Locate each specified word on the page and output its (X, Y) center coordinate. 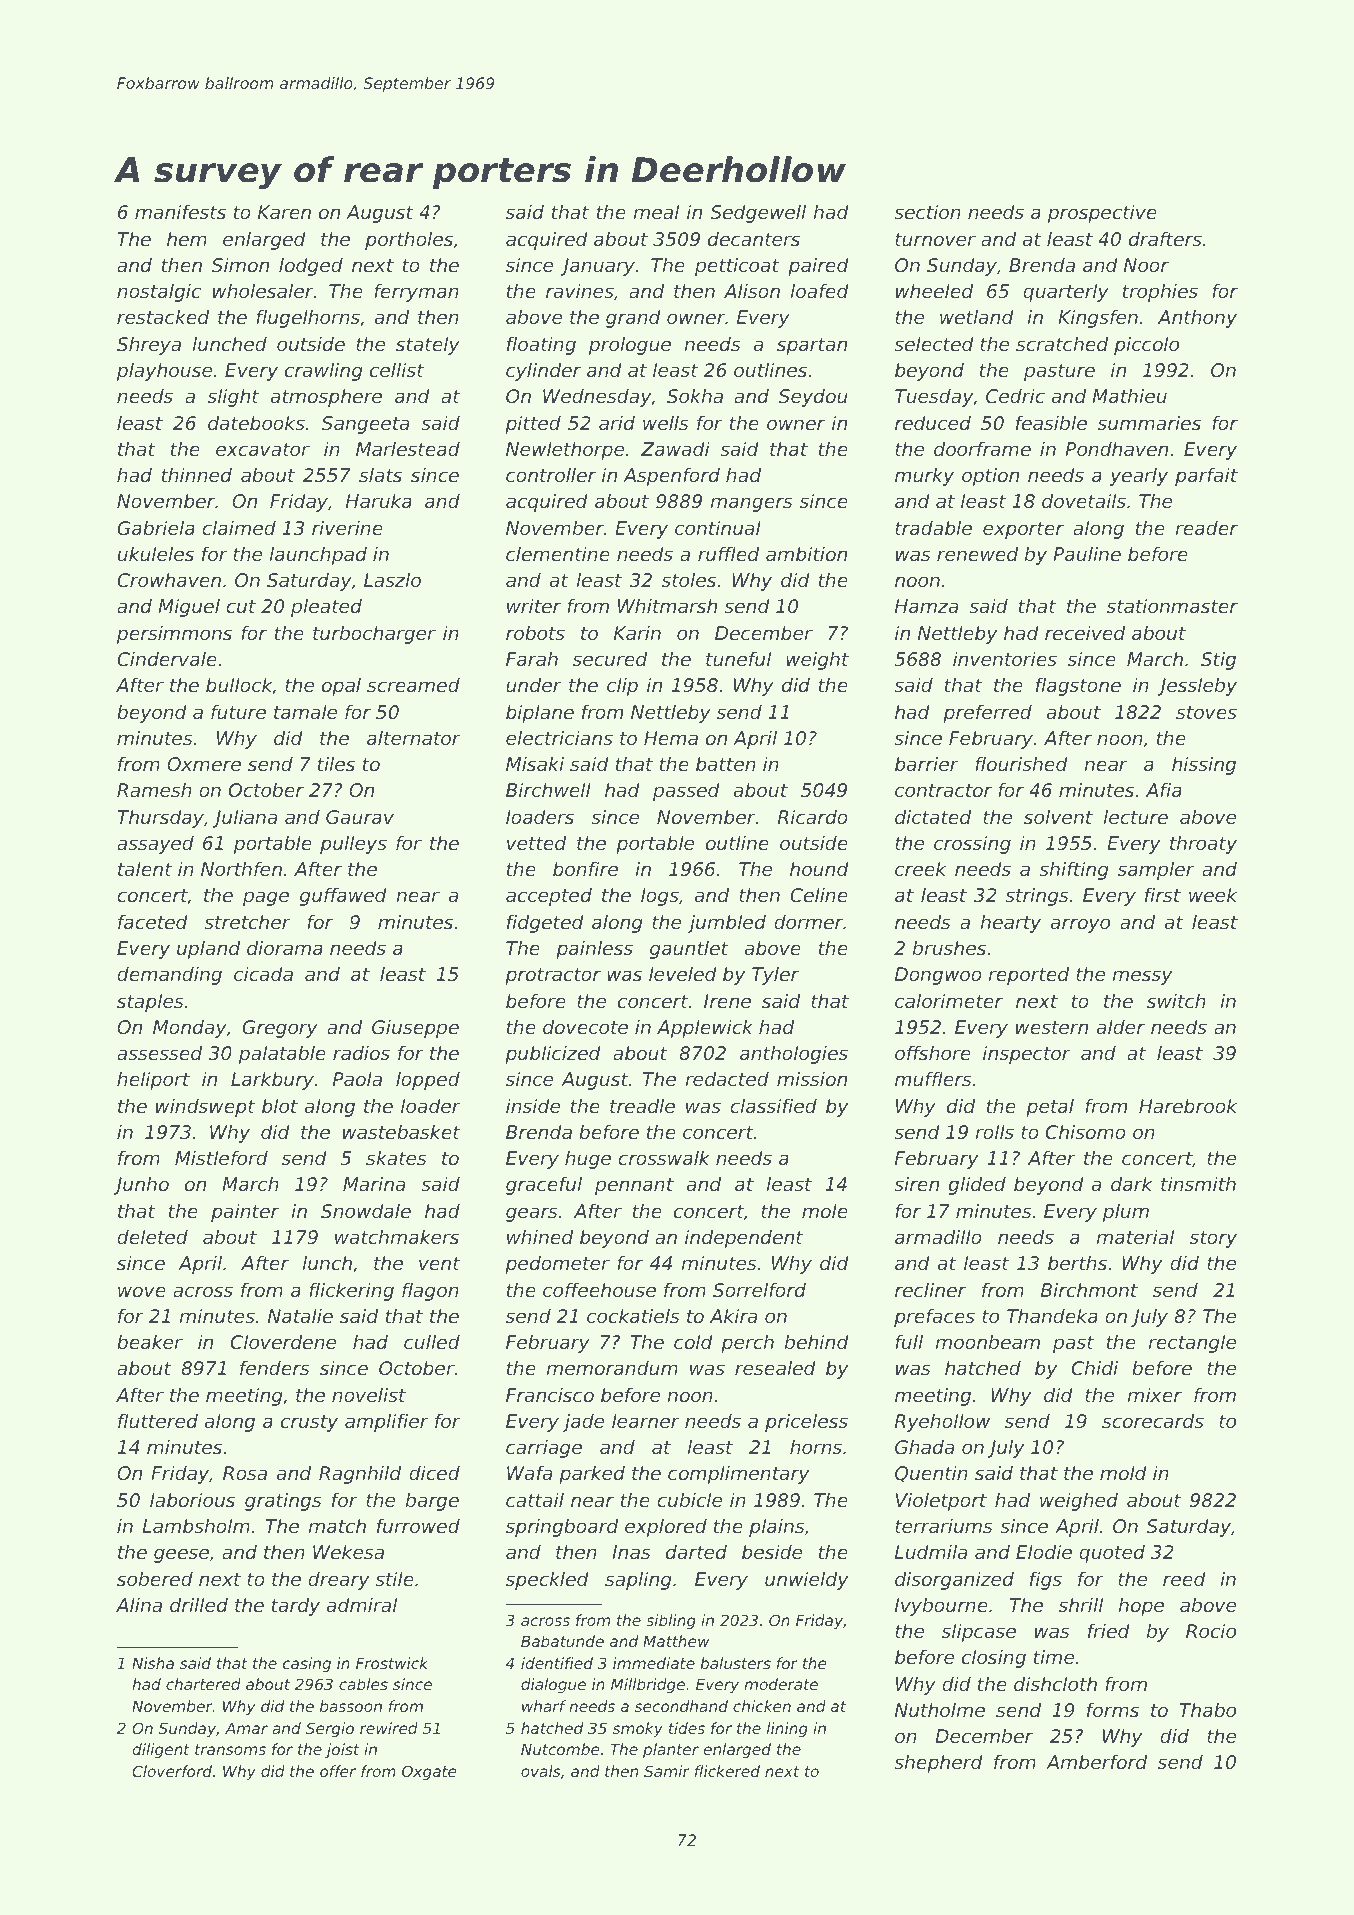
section (927, 212)
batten (726, 764)
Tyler (775, 976)
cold (693, 1342)
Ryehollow (942, 1422)
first (1163, 894)
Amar (246, 1728)
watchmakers (397, 1236)
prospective (1102, 213)
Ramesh (154, 790)
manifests (180, 212)
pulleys (353, 844)
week (1213, 894)
